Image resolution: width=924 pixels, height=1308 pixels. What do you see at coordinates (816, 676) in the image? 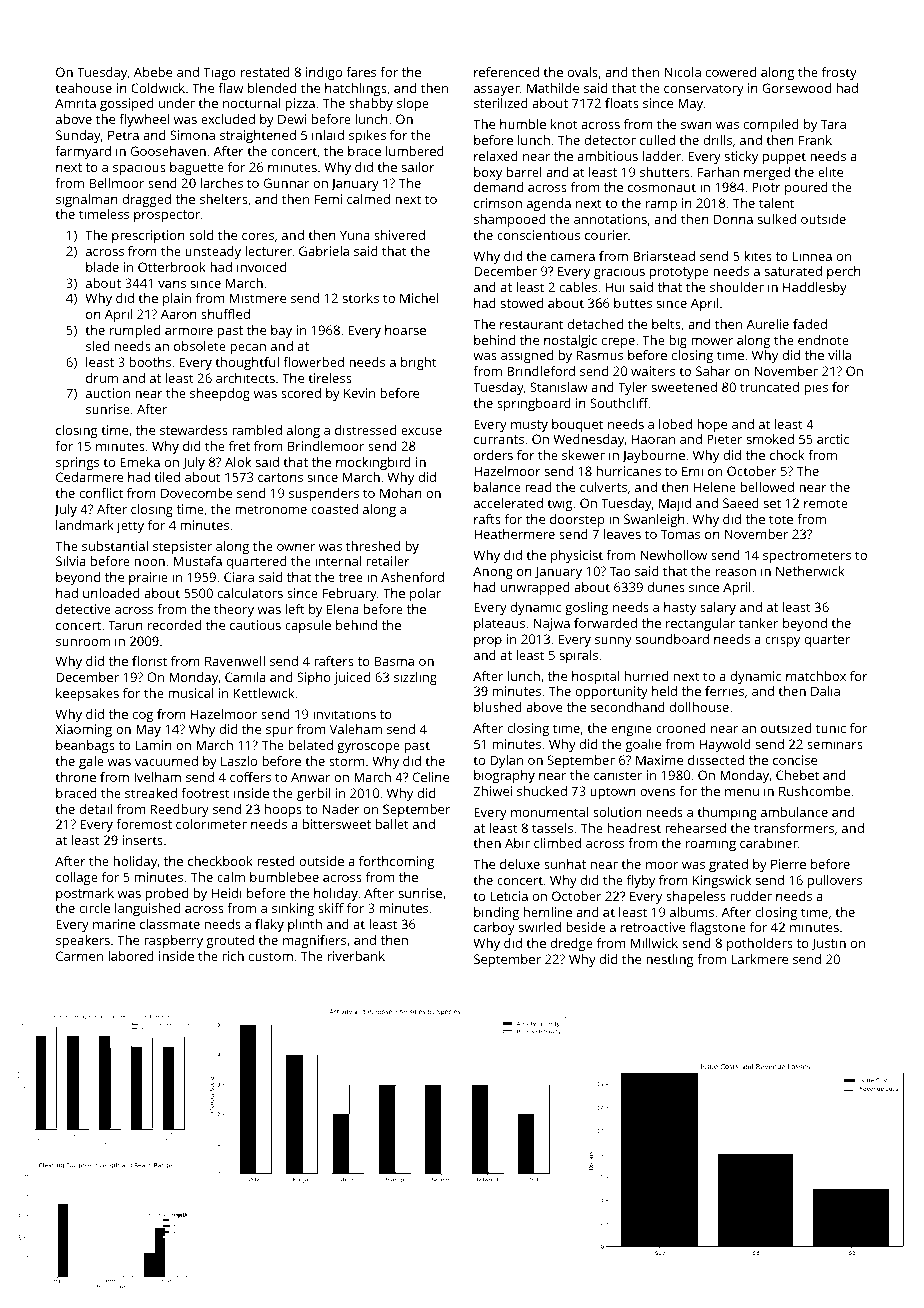
I see `matchbox` at bounding box center [816, 676].
